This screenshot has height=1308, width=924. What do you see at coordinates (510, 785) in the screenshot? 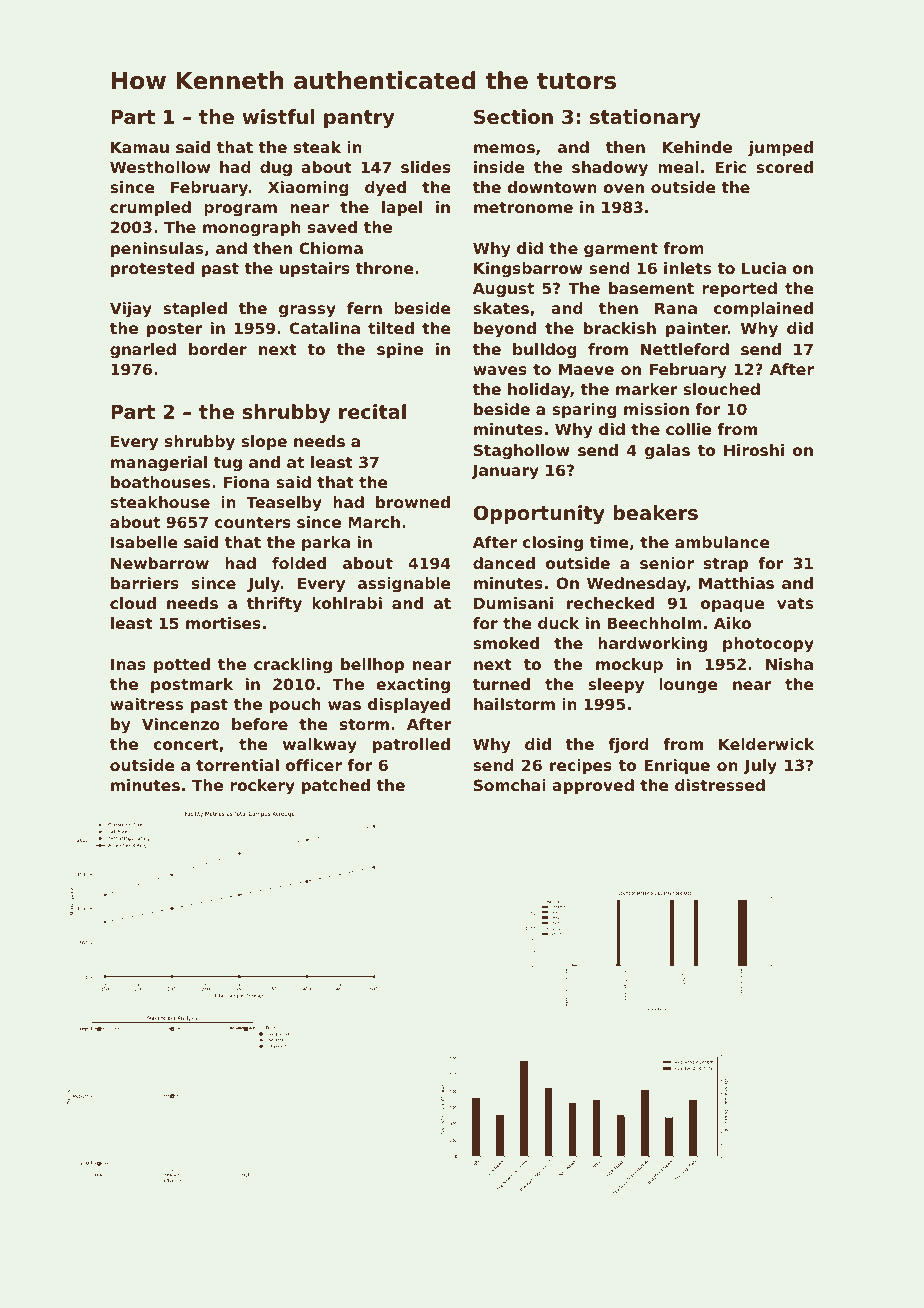
I see `Somchai` at bounding box center [510, 785].
